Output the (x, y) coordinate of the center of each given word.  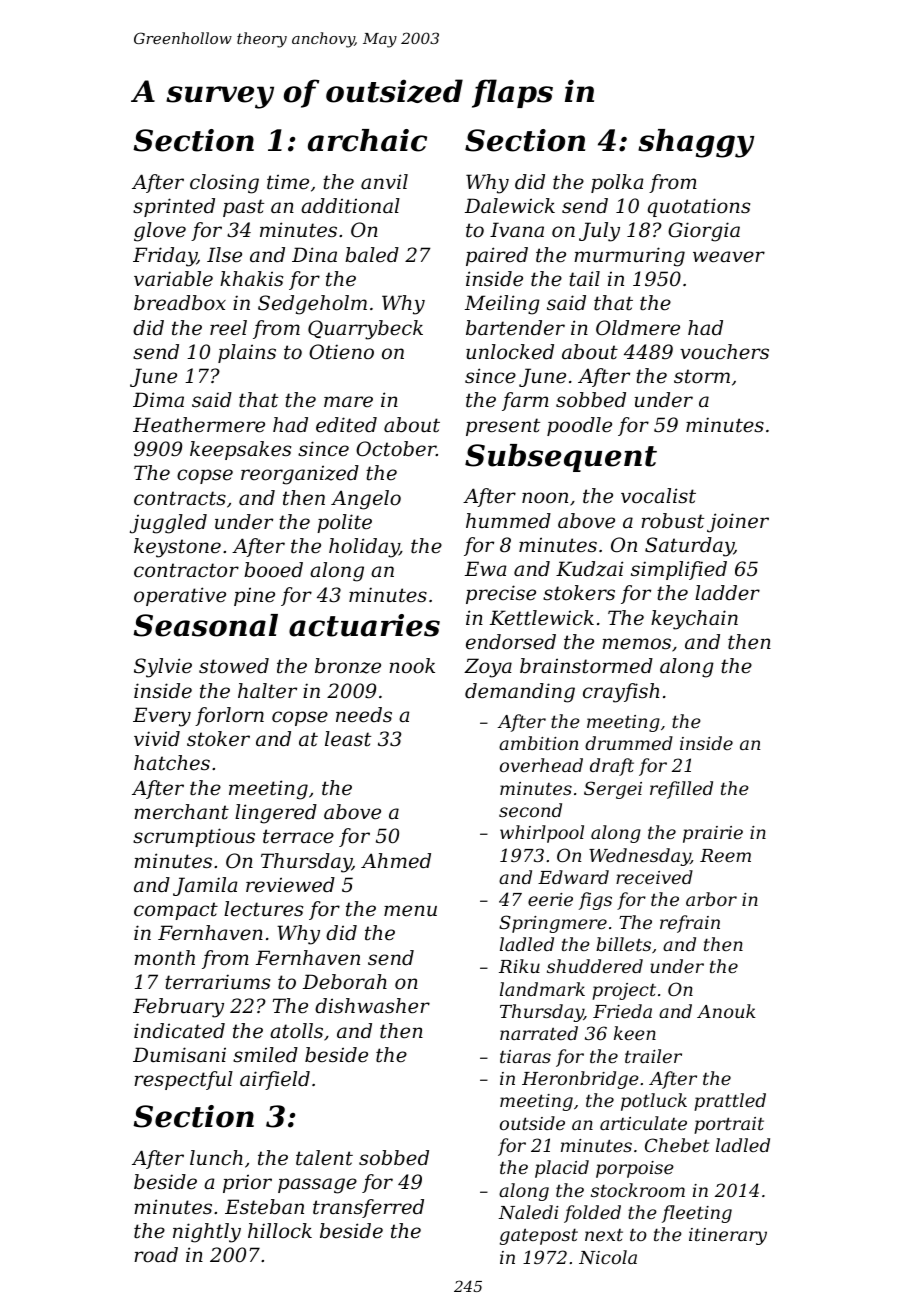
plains (247, 353)
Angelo (366, 500)
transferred (368, 1208)
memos (636, 644)
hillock (280, 1231)
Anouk (726, 1011)
